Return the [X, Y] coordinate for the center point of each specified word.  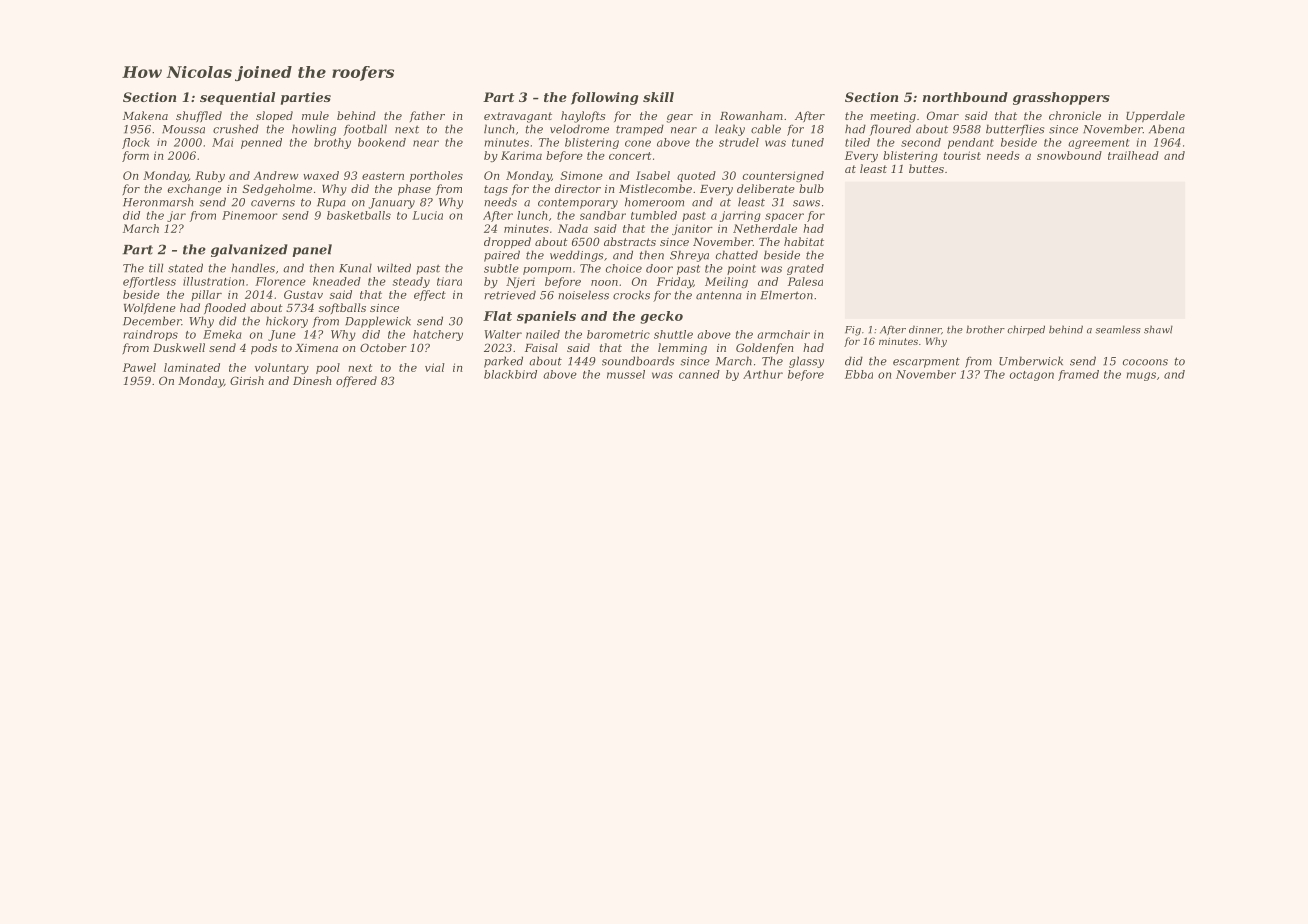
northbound [965, 97]
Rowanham [751, 115]
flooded [225, 308]
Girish [247, 380]
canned [699, 374]
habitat [804, 241]
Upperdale [1155, 117]
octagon [1032, 376]
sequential [237, 98]
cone [638, 143]
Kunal [355, 268]
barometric [618, 334]
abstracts [630, 241]
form [135, 156]
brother [985, 329]
